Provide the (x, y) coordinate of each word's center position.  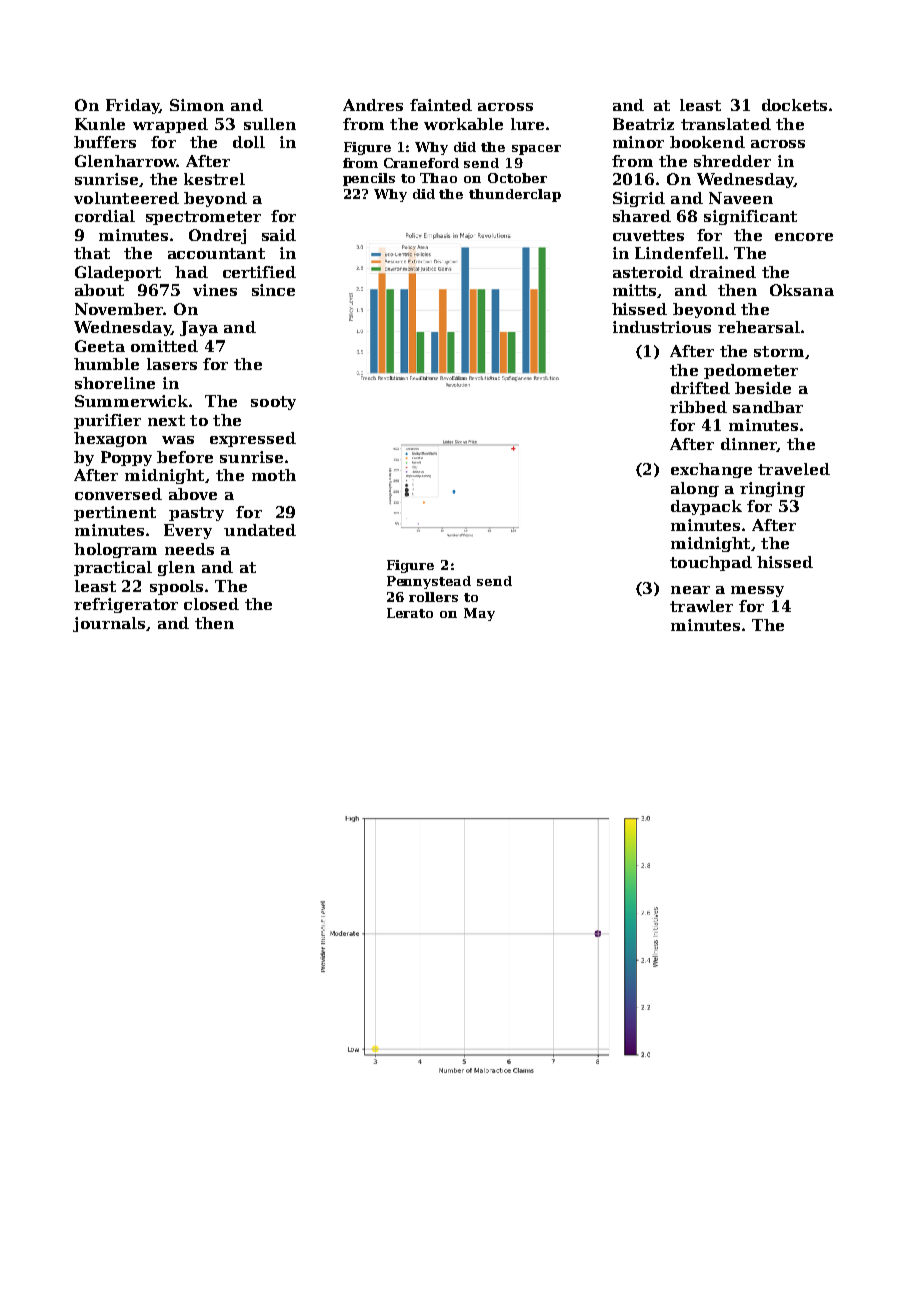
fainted (441, 105)
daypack (706, 507)
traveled (794, 469)
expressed (253, 439)
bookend (707, 142)
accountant (216, 253)
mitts (634, 290)
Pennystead (429, 582)
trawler (701, 606)
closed (211, 604)
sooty (273, 403)
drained (723, 272)
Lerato (410, 613)
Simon (197, 105)
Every (188, 531)
